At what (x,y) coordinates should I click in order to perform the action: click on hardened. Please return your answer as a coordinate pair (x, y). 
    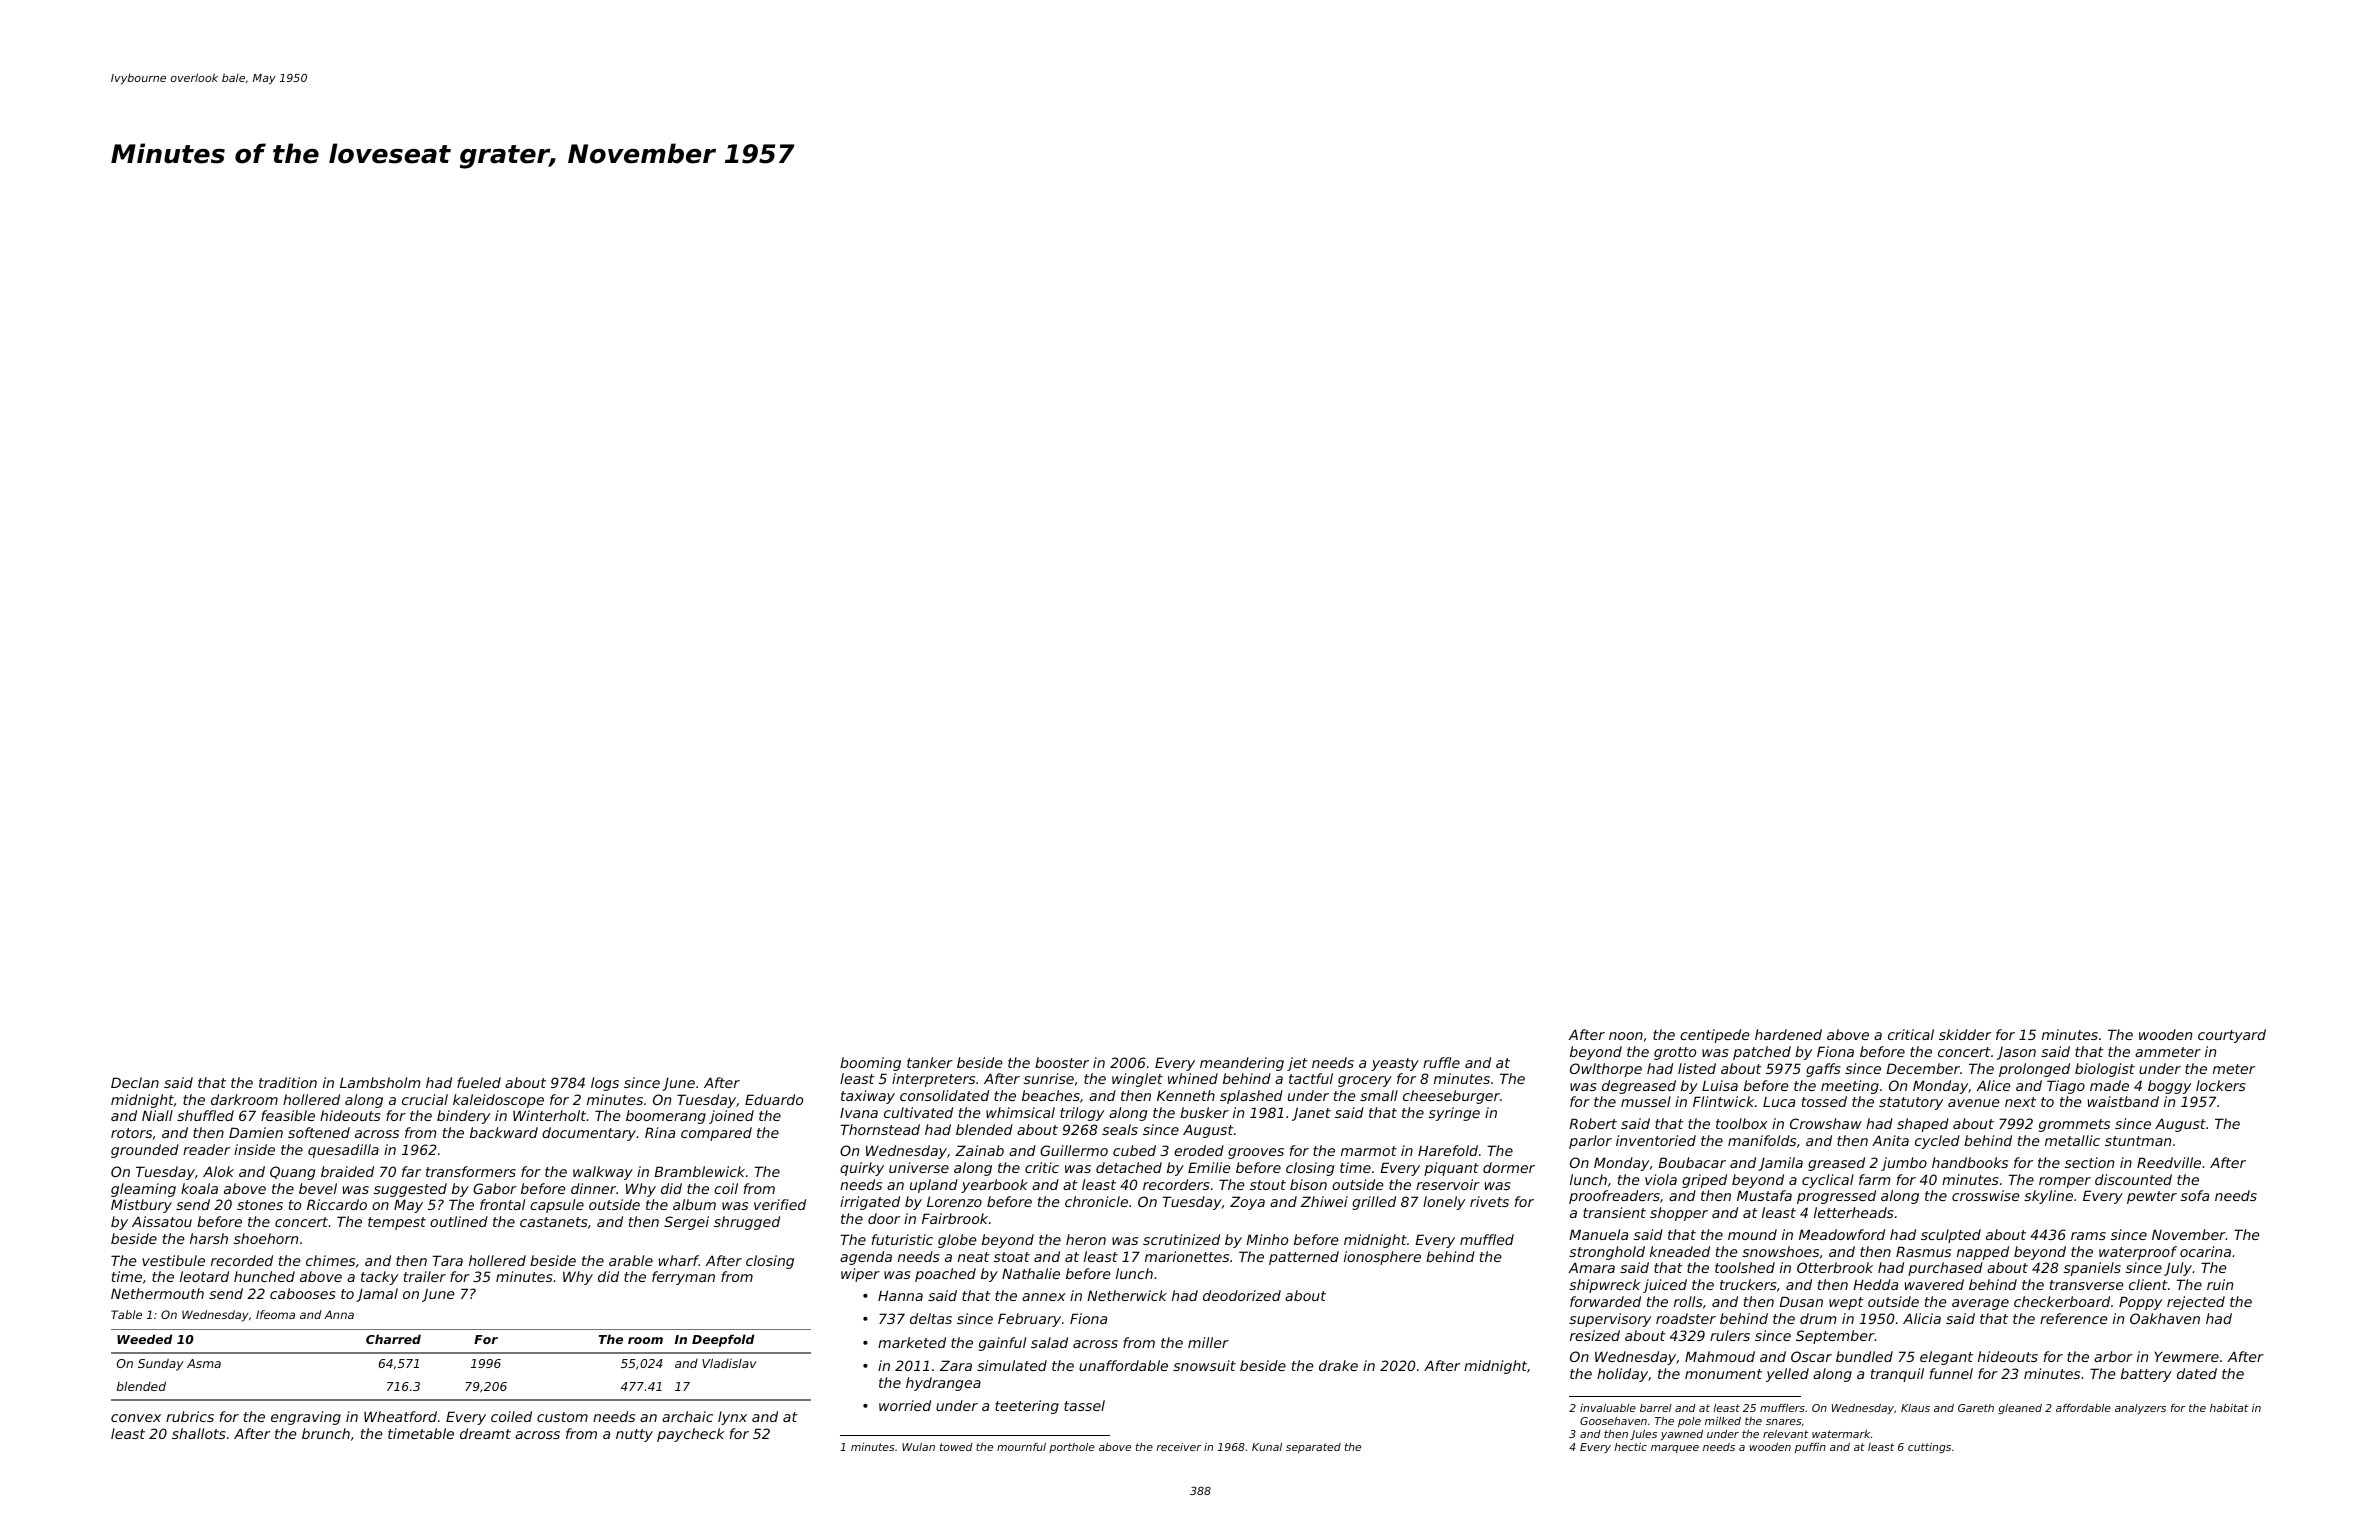
    Looking at the image, I should click on (1788, 1034).
